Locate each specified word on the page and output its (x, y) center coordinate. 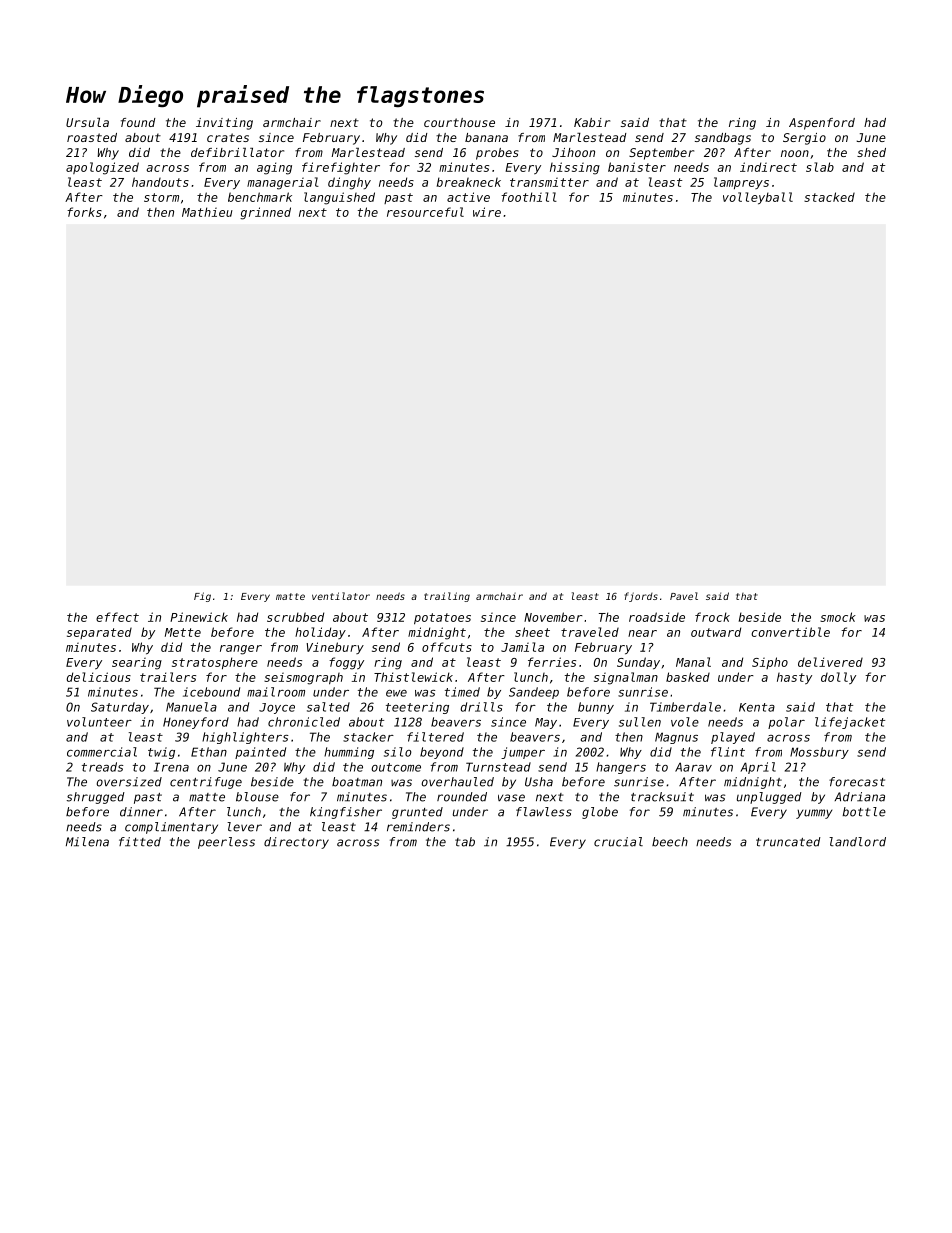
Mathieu (207, 212)
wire (487, 212)
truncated (788, 842)
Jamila (522, 647)
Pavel (684, 596)
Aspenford (822, 124)
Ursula (87, 122)
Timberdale (685, 707)
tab (465, 842)
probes (497, 154)
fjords (641, 597)
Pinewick (199, 617)
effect (117, 617)
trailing (447, 597)
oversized (129, 782)
